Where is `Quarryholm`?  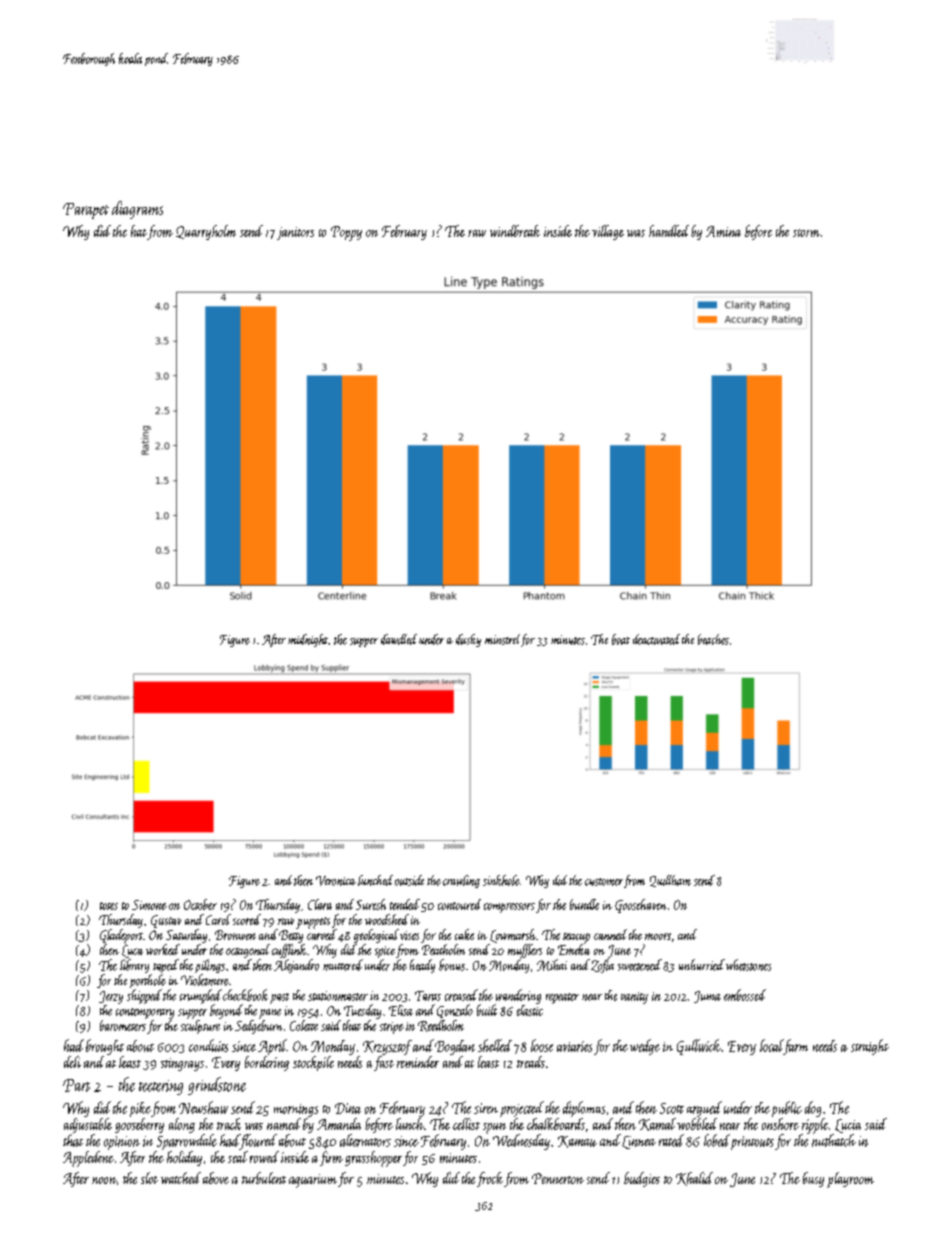
Quarryholm is located at coordinates (206, 232).
